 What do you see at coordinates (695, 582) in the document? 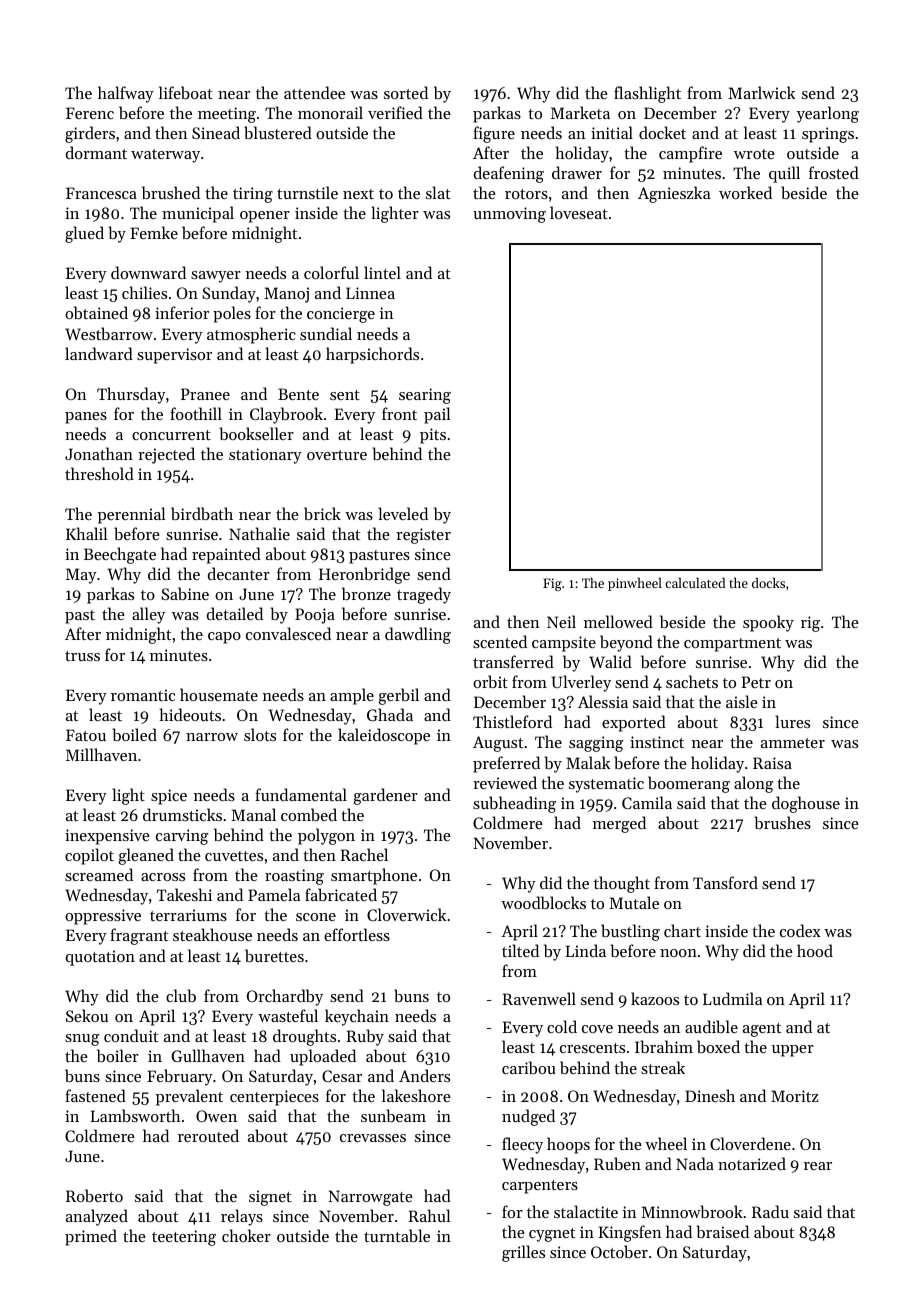
I see `calculated` at bounding box center [695, 582].
